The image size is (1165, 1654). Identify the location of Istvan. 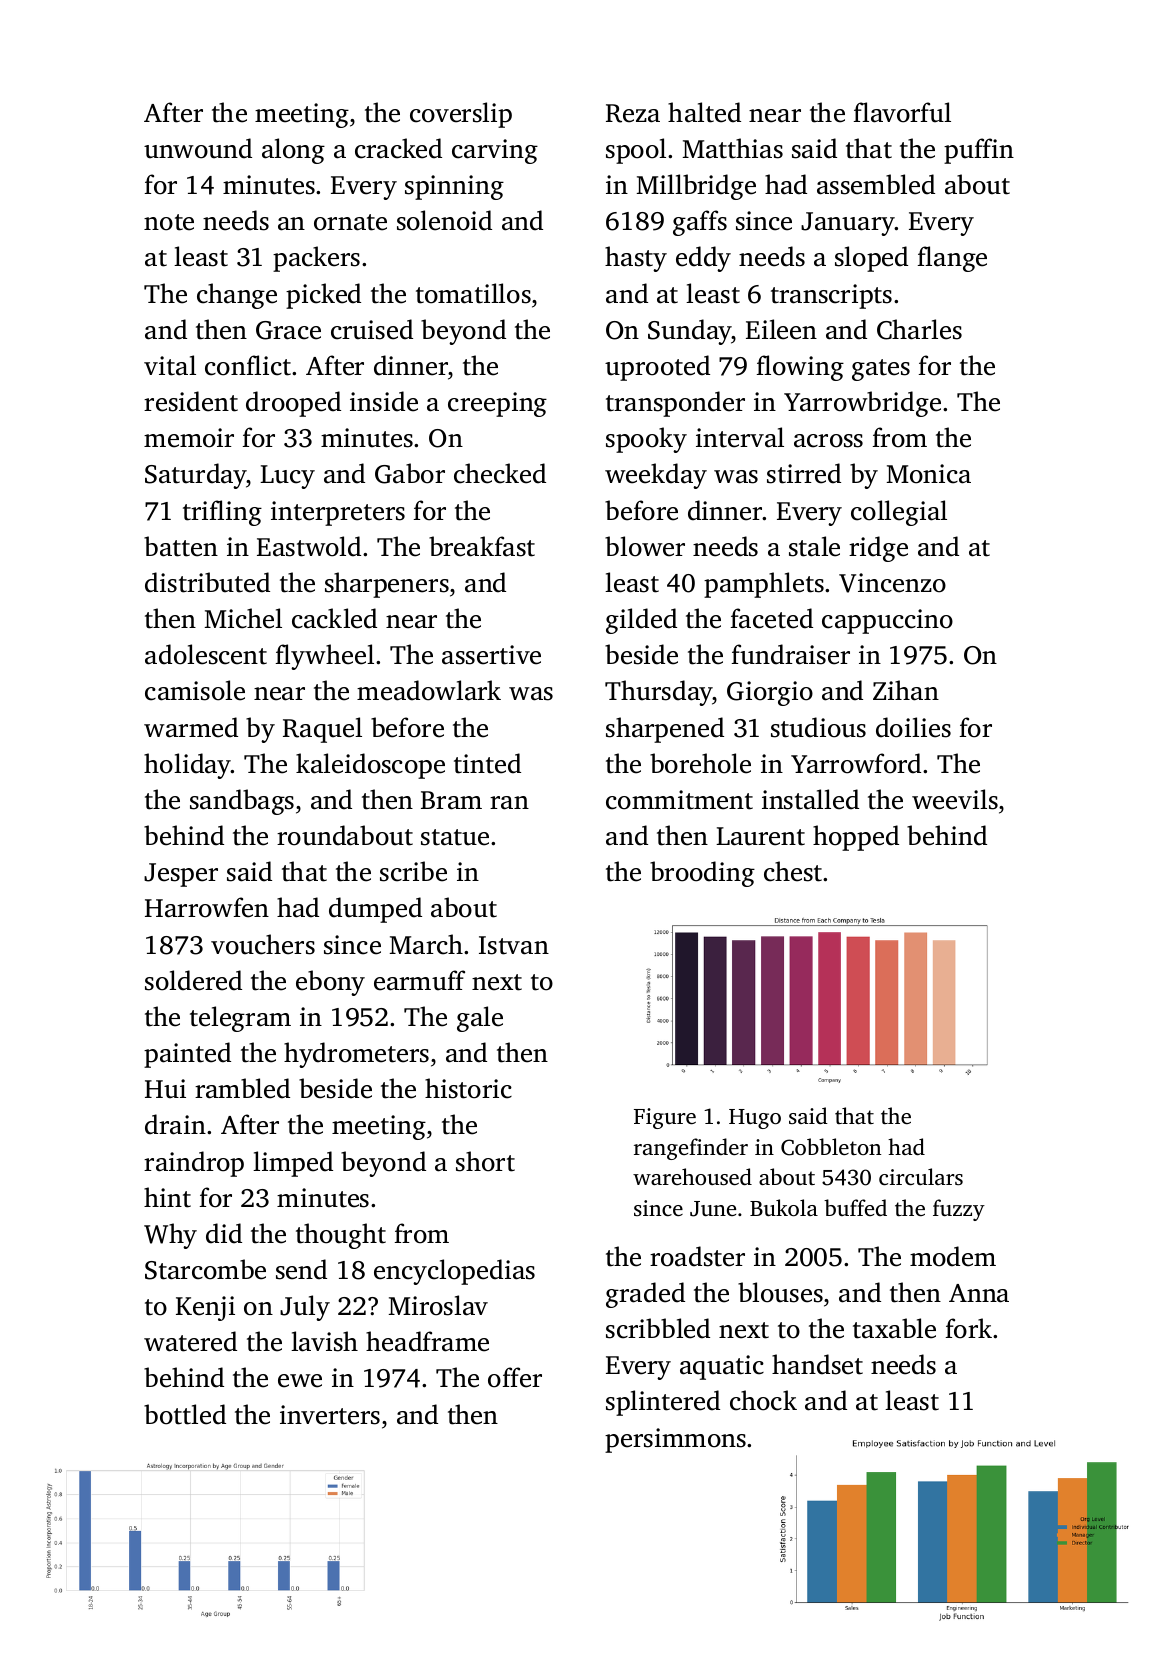
(514, 945).
